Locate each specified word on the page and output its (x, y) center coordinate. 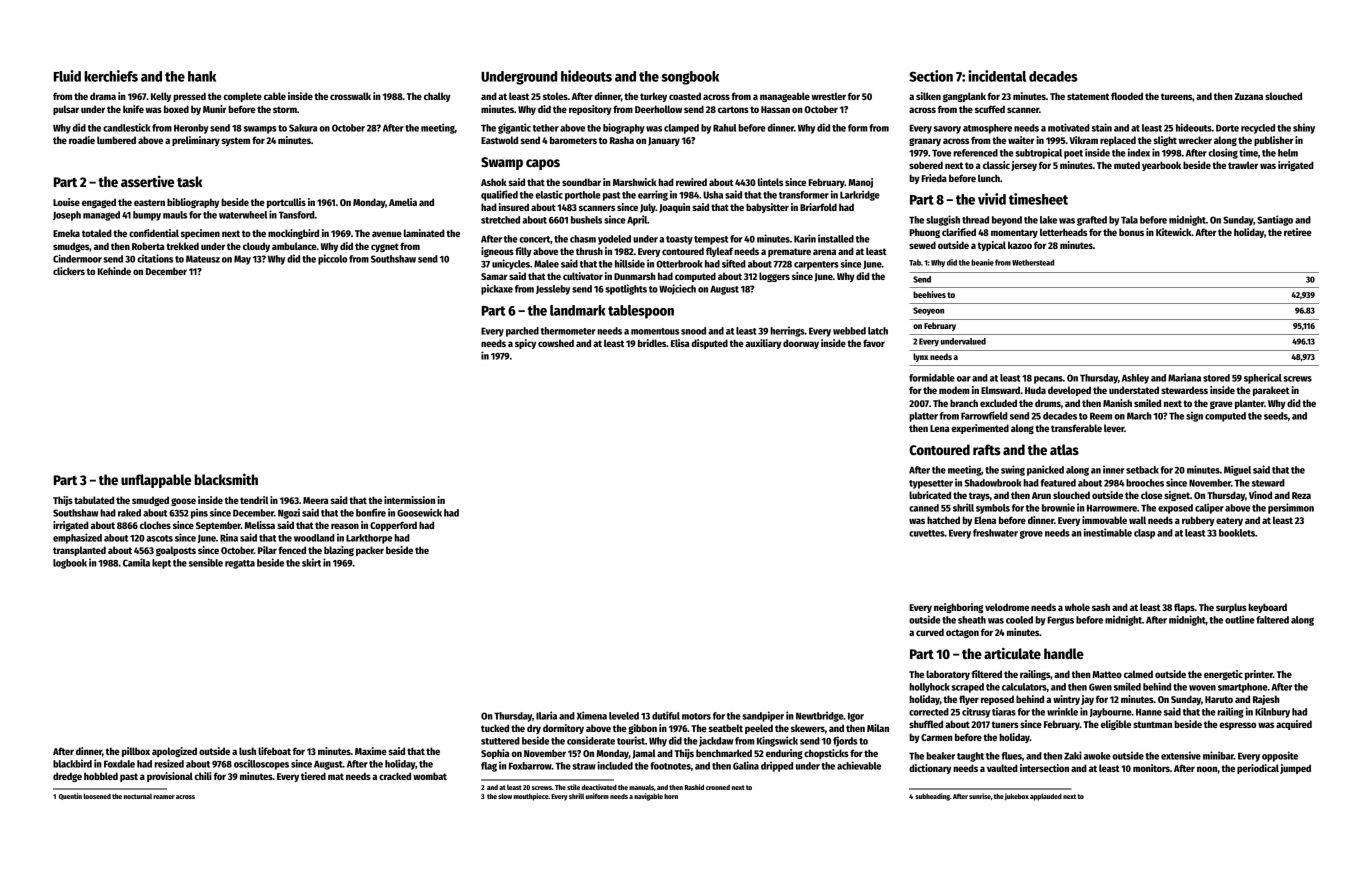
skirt (311, 562)
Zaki (1073, 755)
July (648, 208)
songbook (690, 78)
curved (930, 632)
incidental (997, 76)
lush (247, 751)
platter (923, 417)
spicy (525, 344)
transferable (1076, 428)
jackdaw (716, 741)
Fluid (67, 76)
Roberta (148, 246)
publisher (1274, 141)
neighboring (958, 608)
